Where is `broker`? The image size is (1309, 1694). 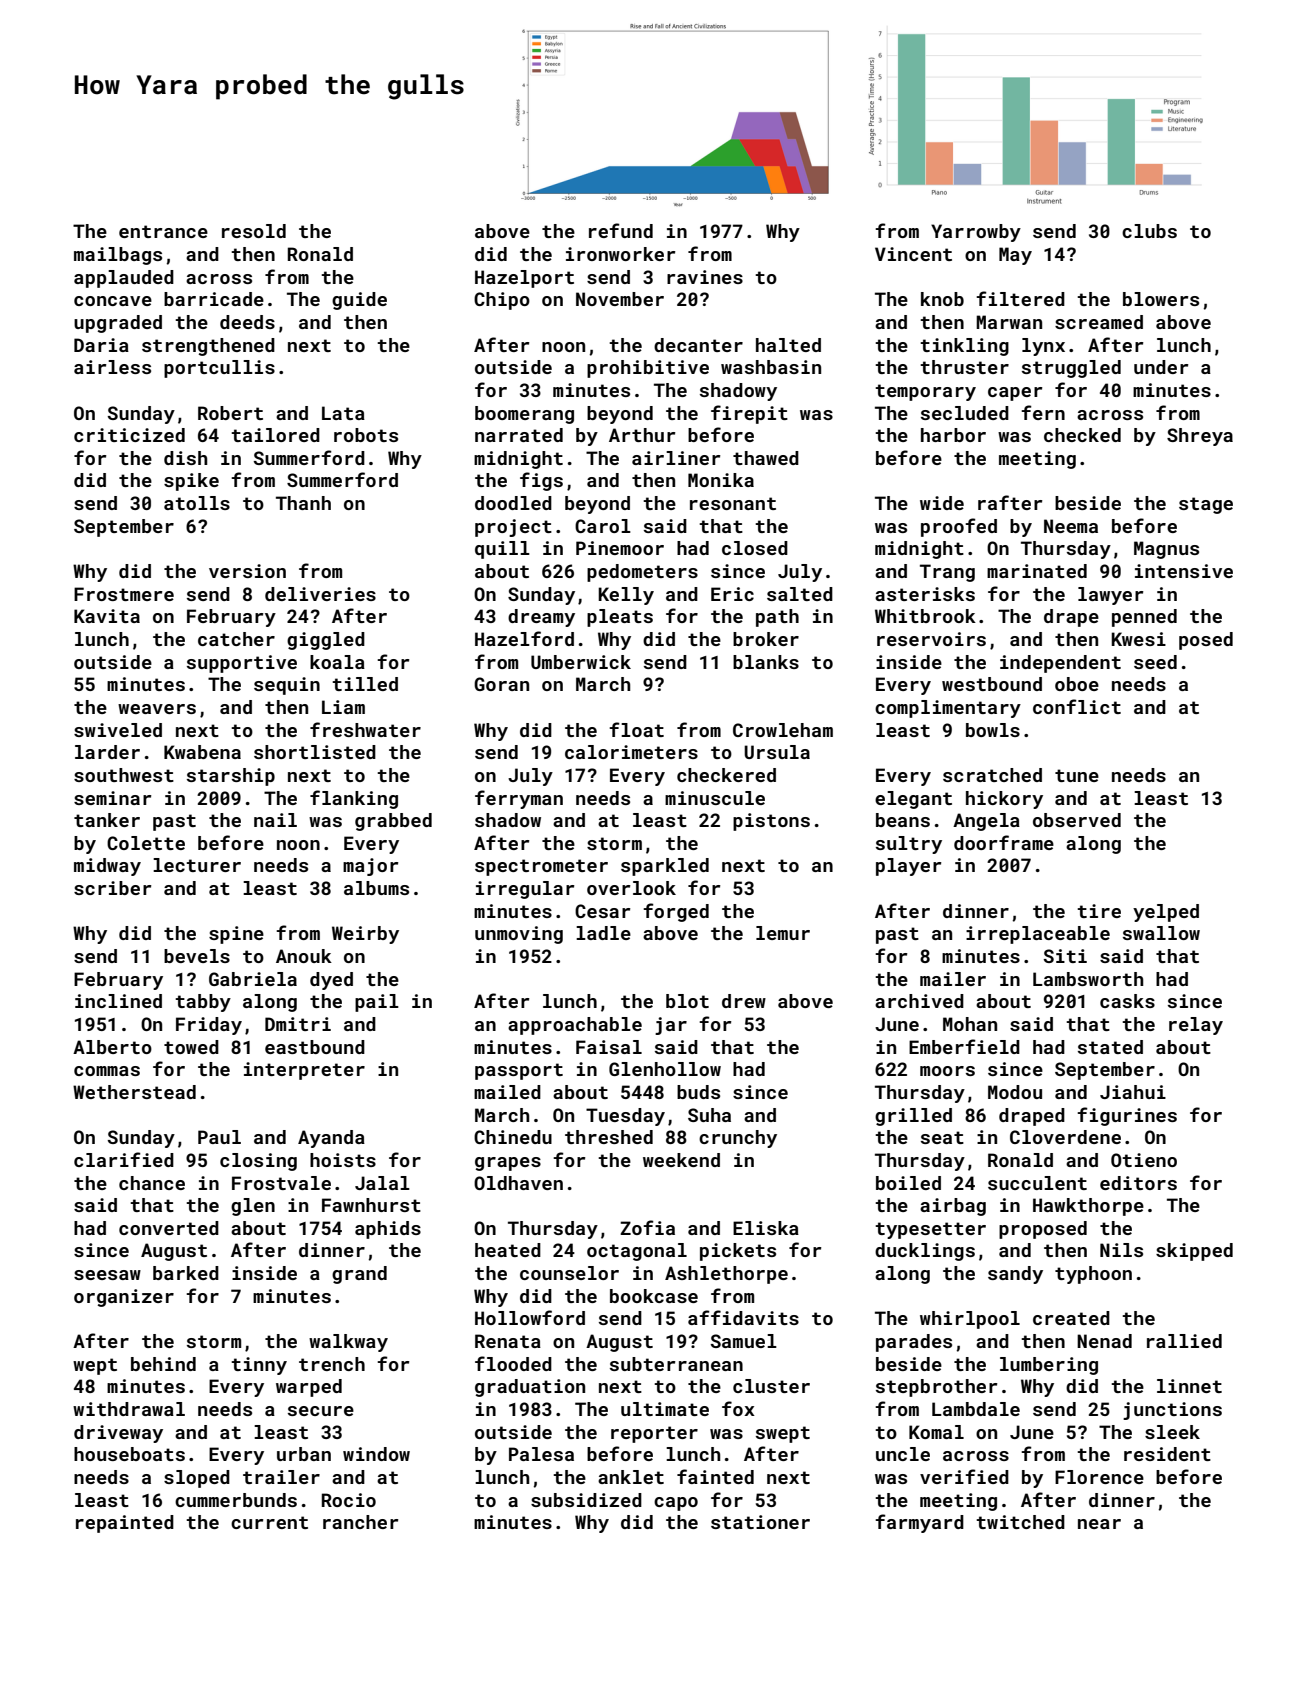
broker is located at coordinates (766, 639).
